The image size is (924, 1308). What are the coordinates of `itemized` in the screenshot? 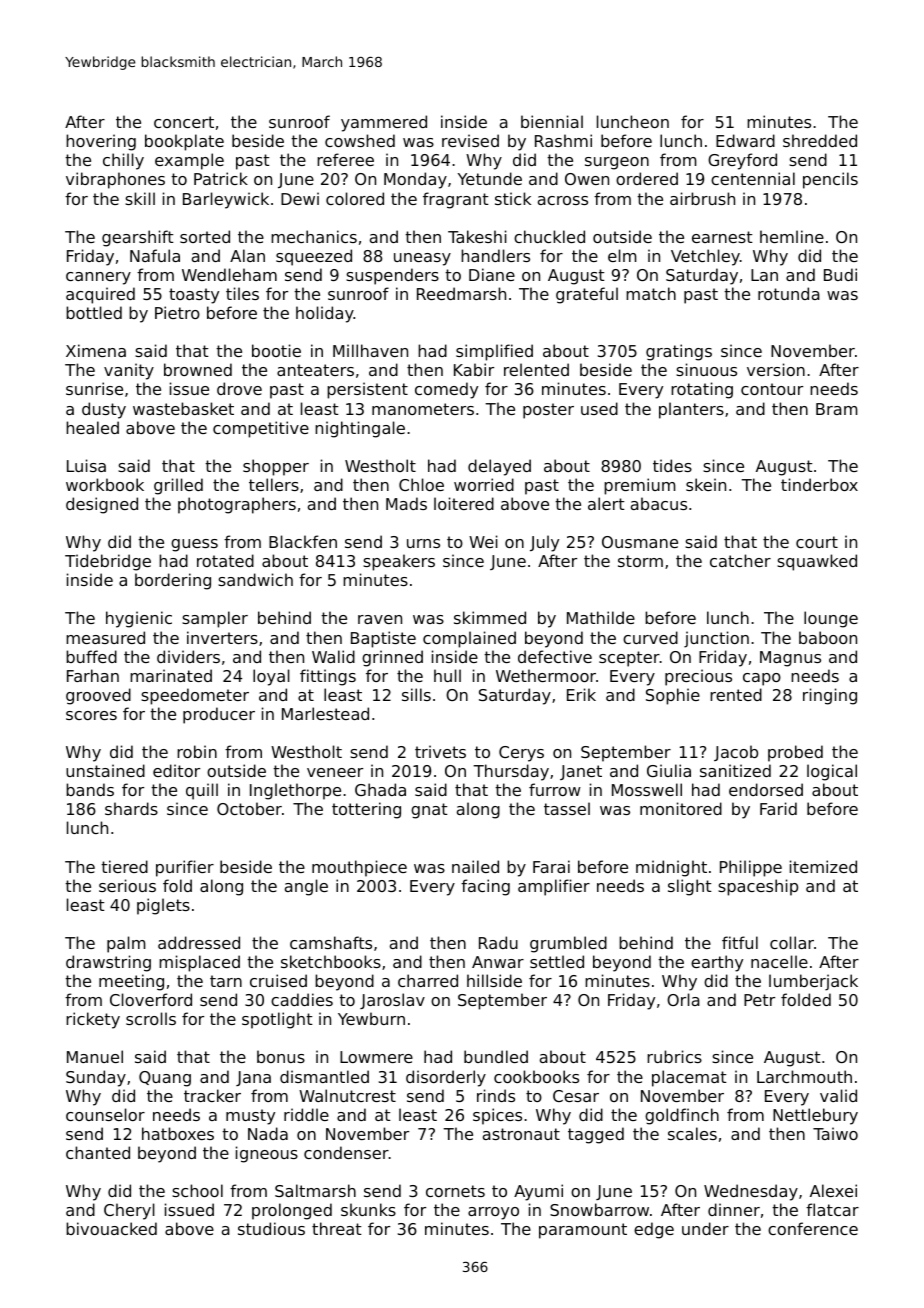 It's located at (823, 866).
